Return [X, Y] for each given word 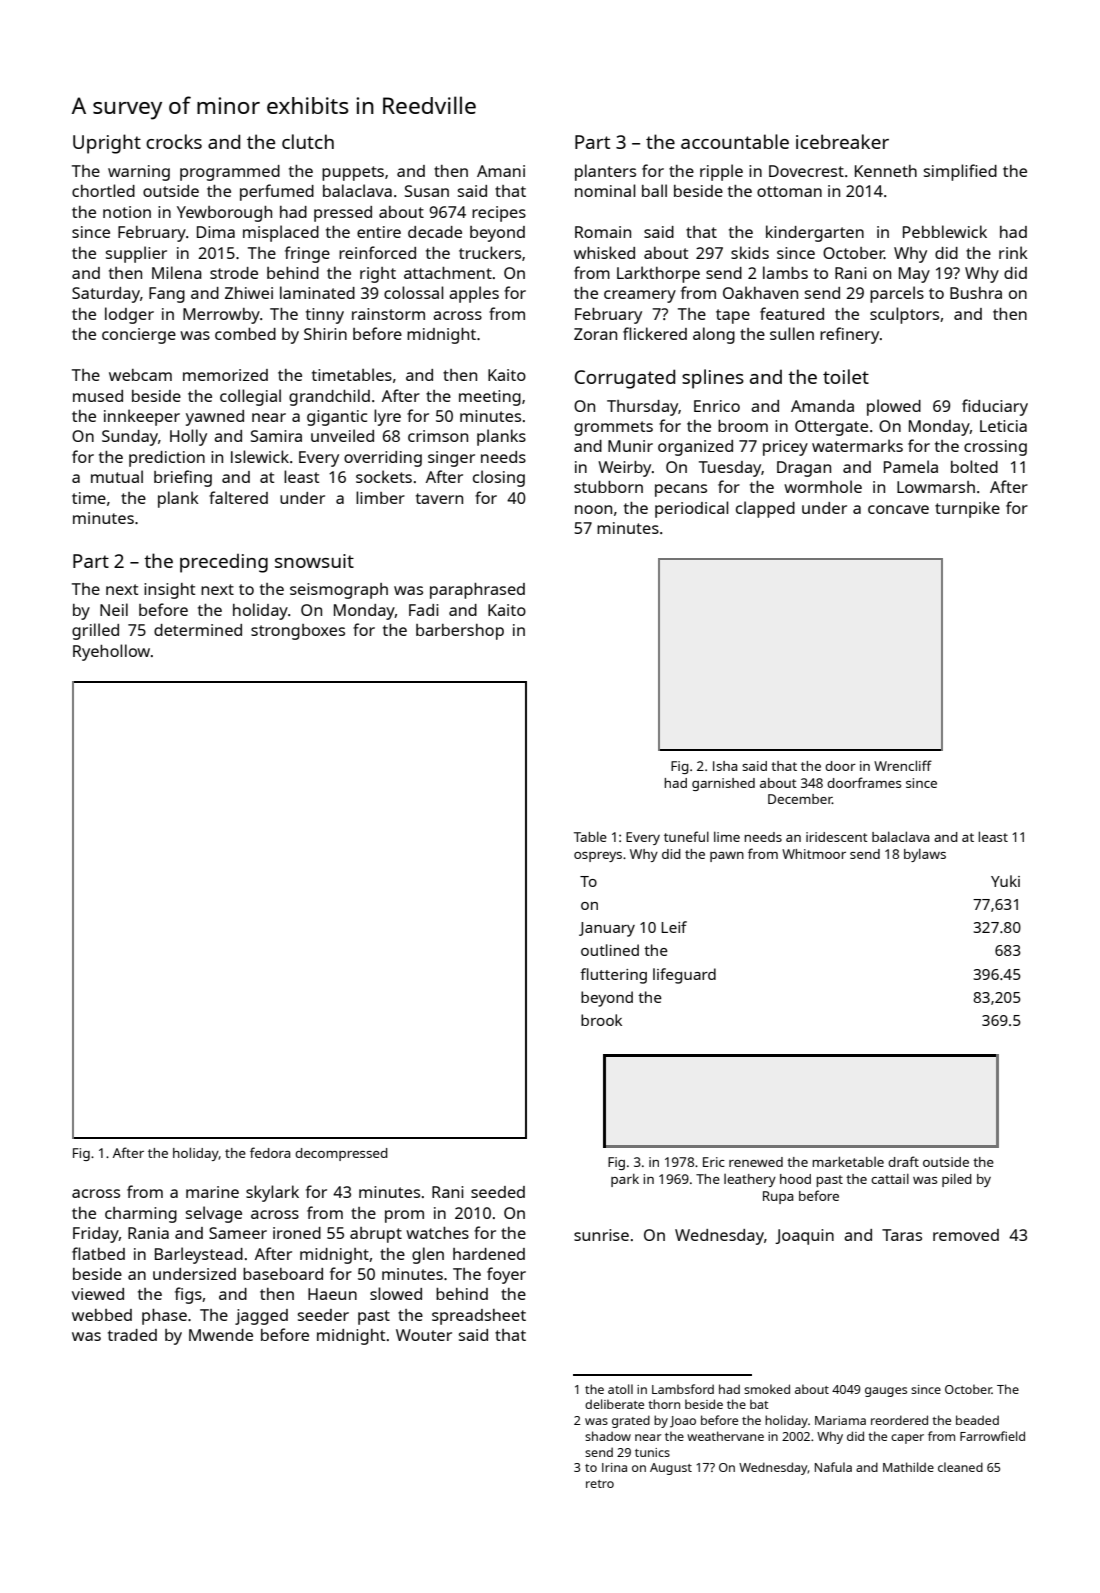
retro [600, 1484]
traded [132, 1335]
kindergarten [815, 233]
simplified [960, 172]
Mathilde [908, 1467]
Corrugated [625, 379]
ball [654, 190]
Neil [114, 609]
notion [127, 212]
